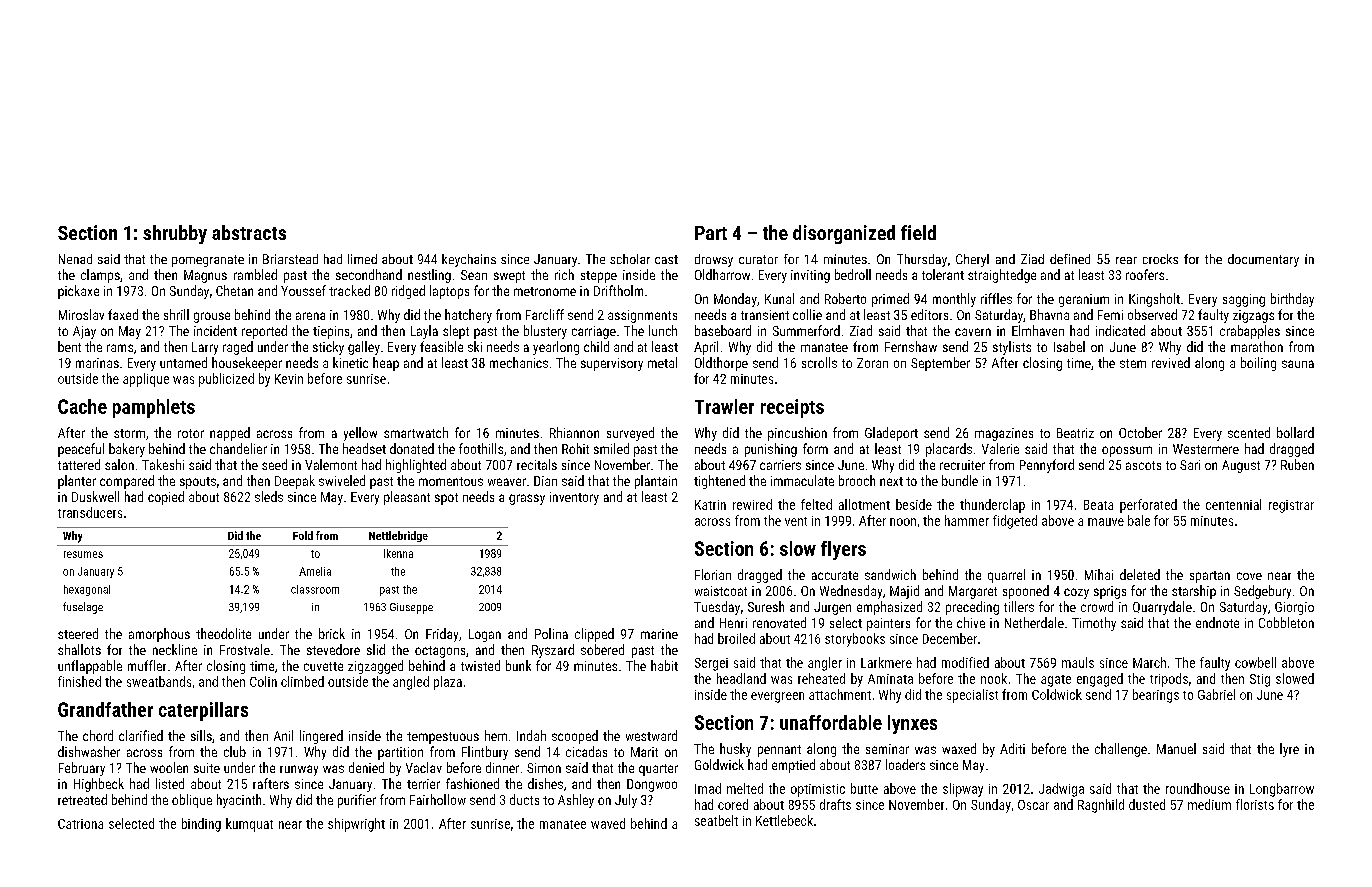 The height and width of the document is (887, 1372). Describe the element at coordinates (1289, 750) in the document. I see `lyre` at that location.
